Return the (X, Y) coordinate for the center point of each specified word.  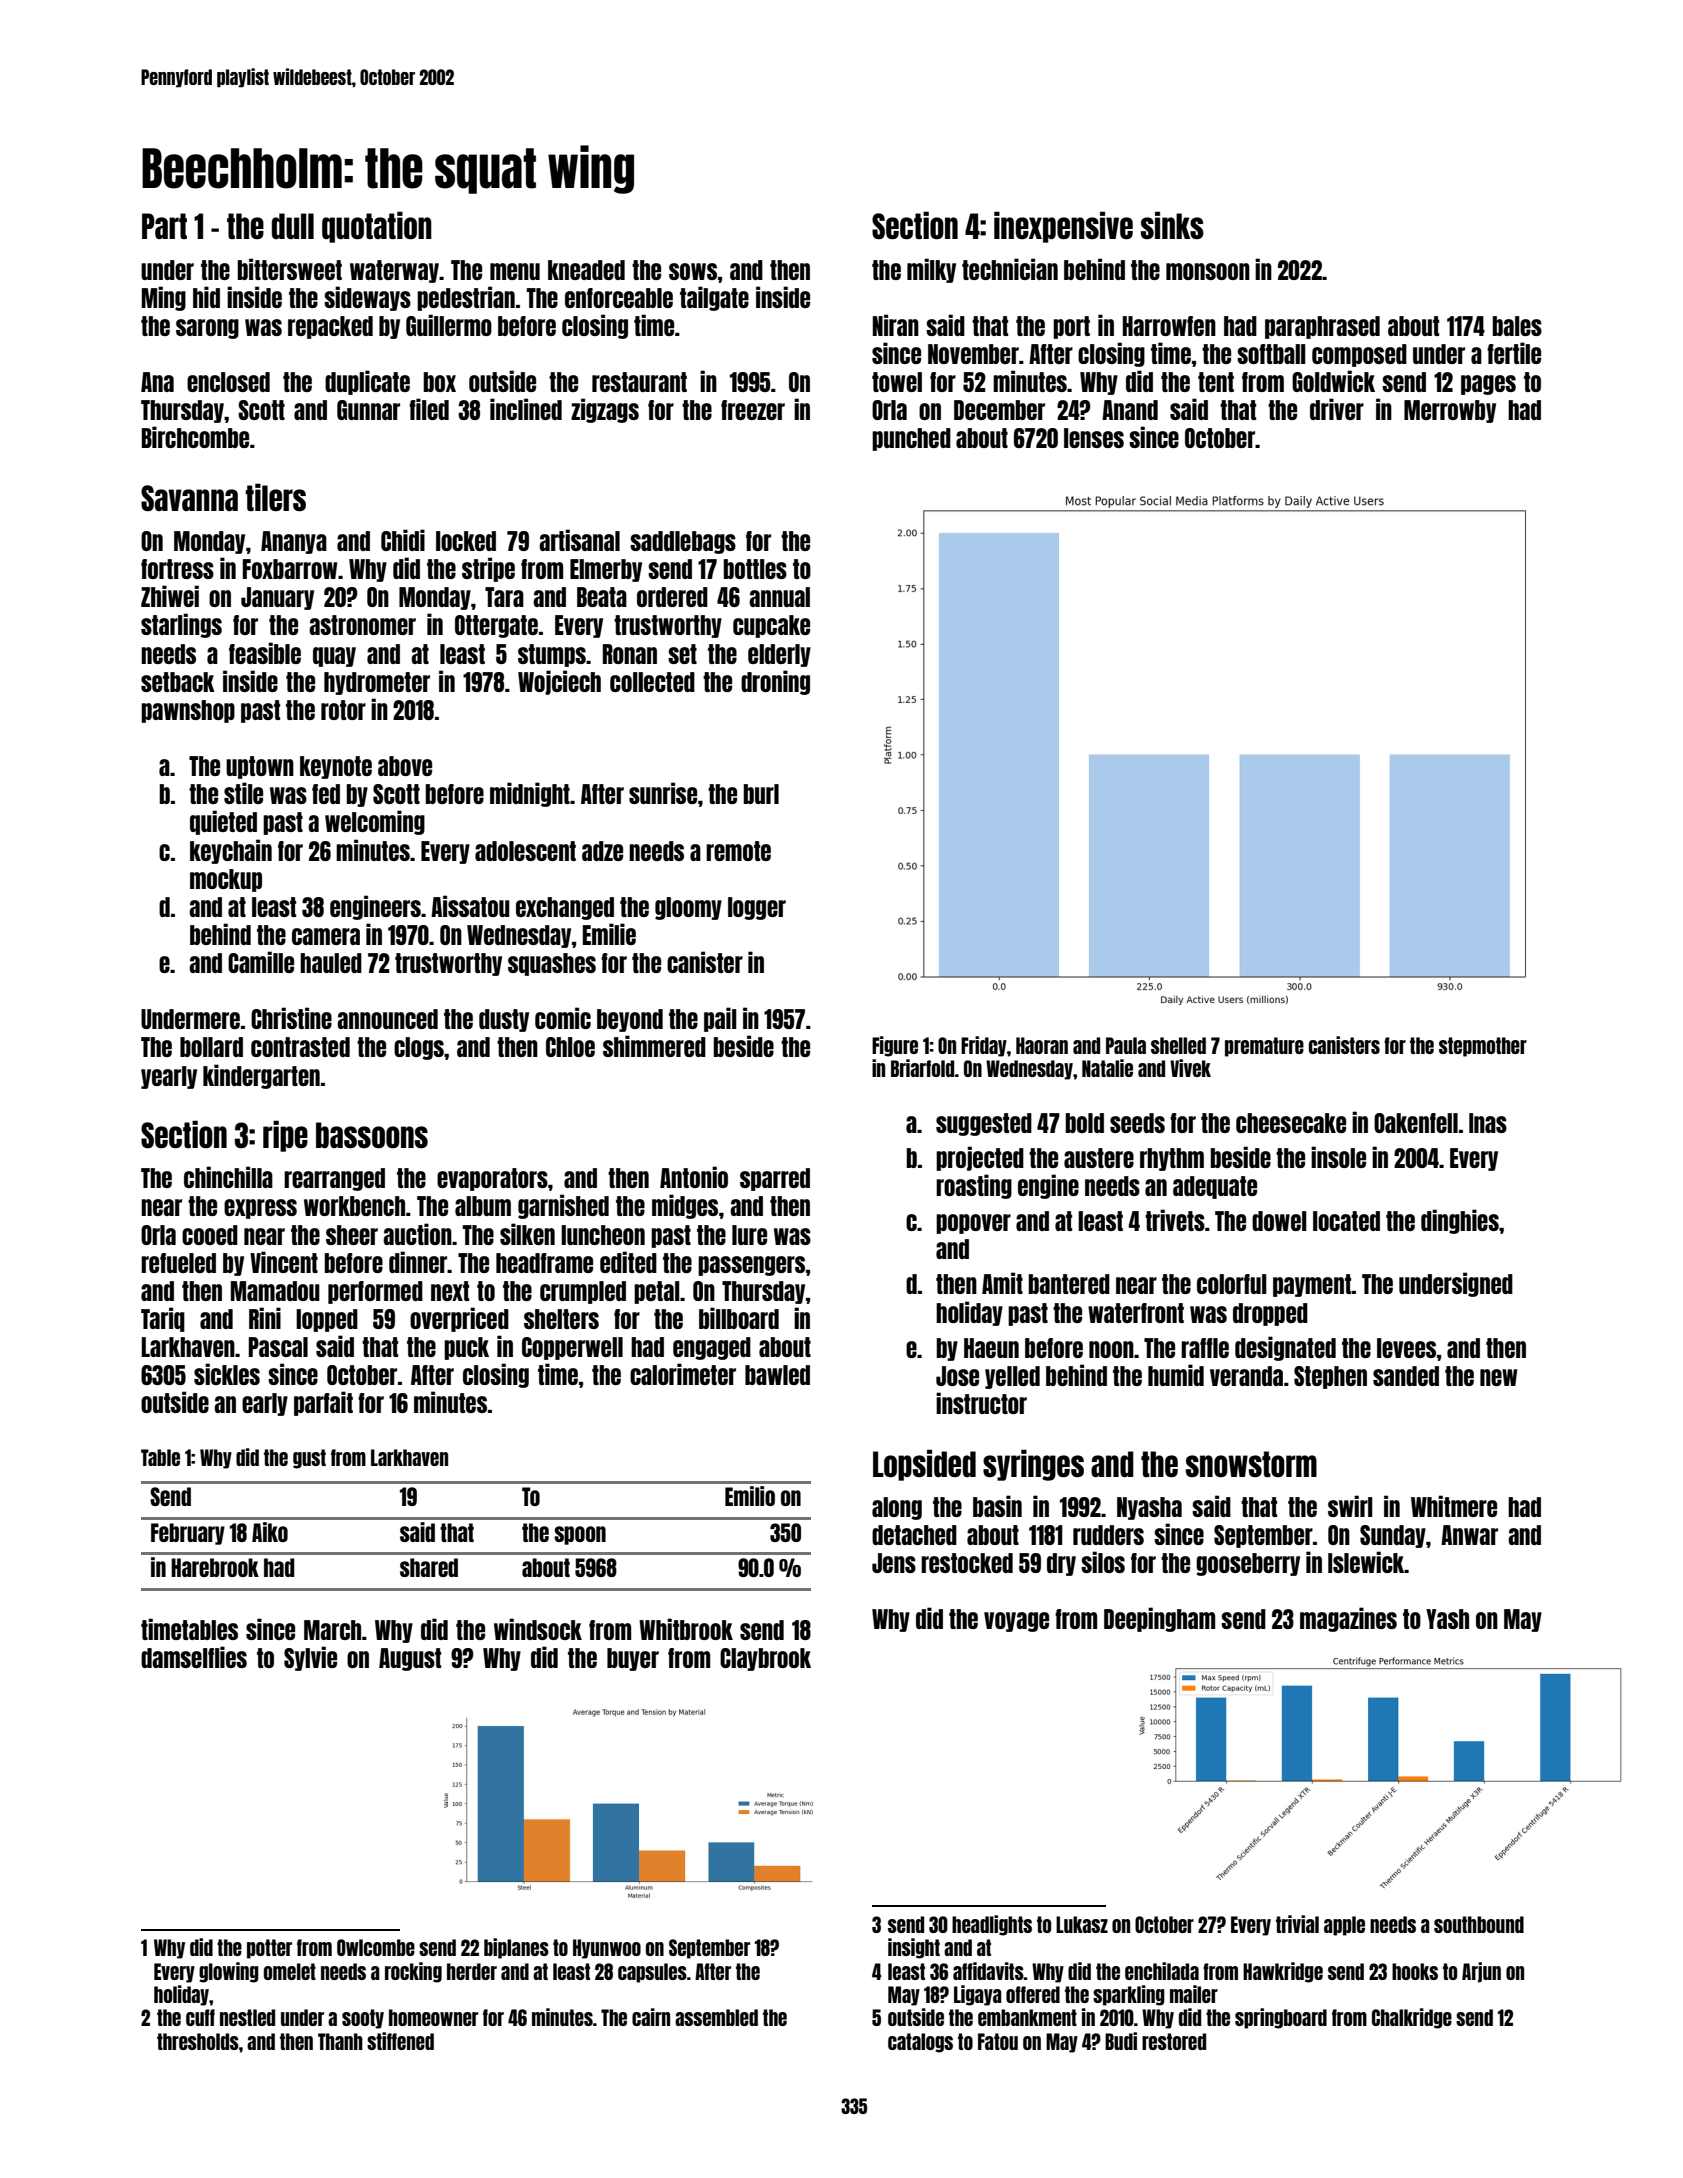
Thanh (340, 2041)
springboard (1281, 2018)
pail (720, 1019)
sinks (1172, 225)
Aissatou (470, 906)
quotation (377, 227)
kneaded (586, 270)
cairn (651, 2017)
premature (1264, 1047)
